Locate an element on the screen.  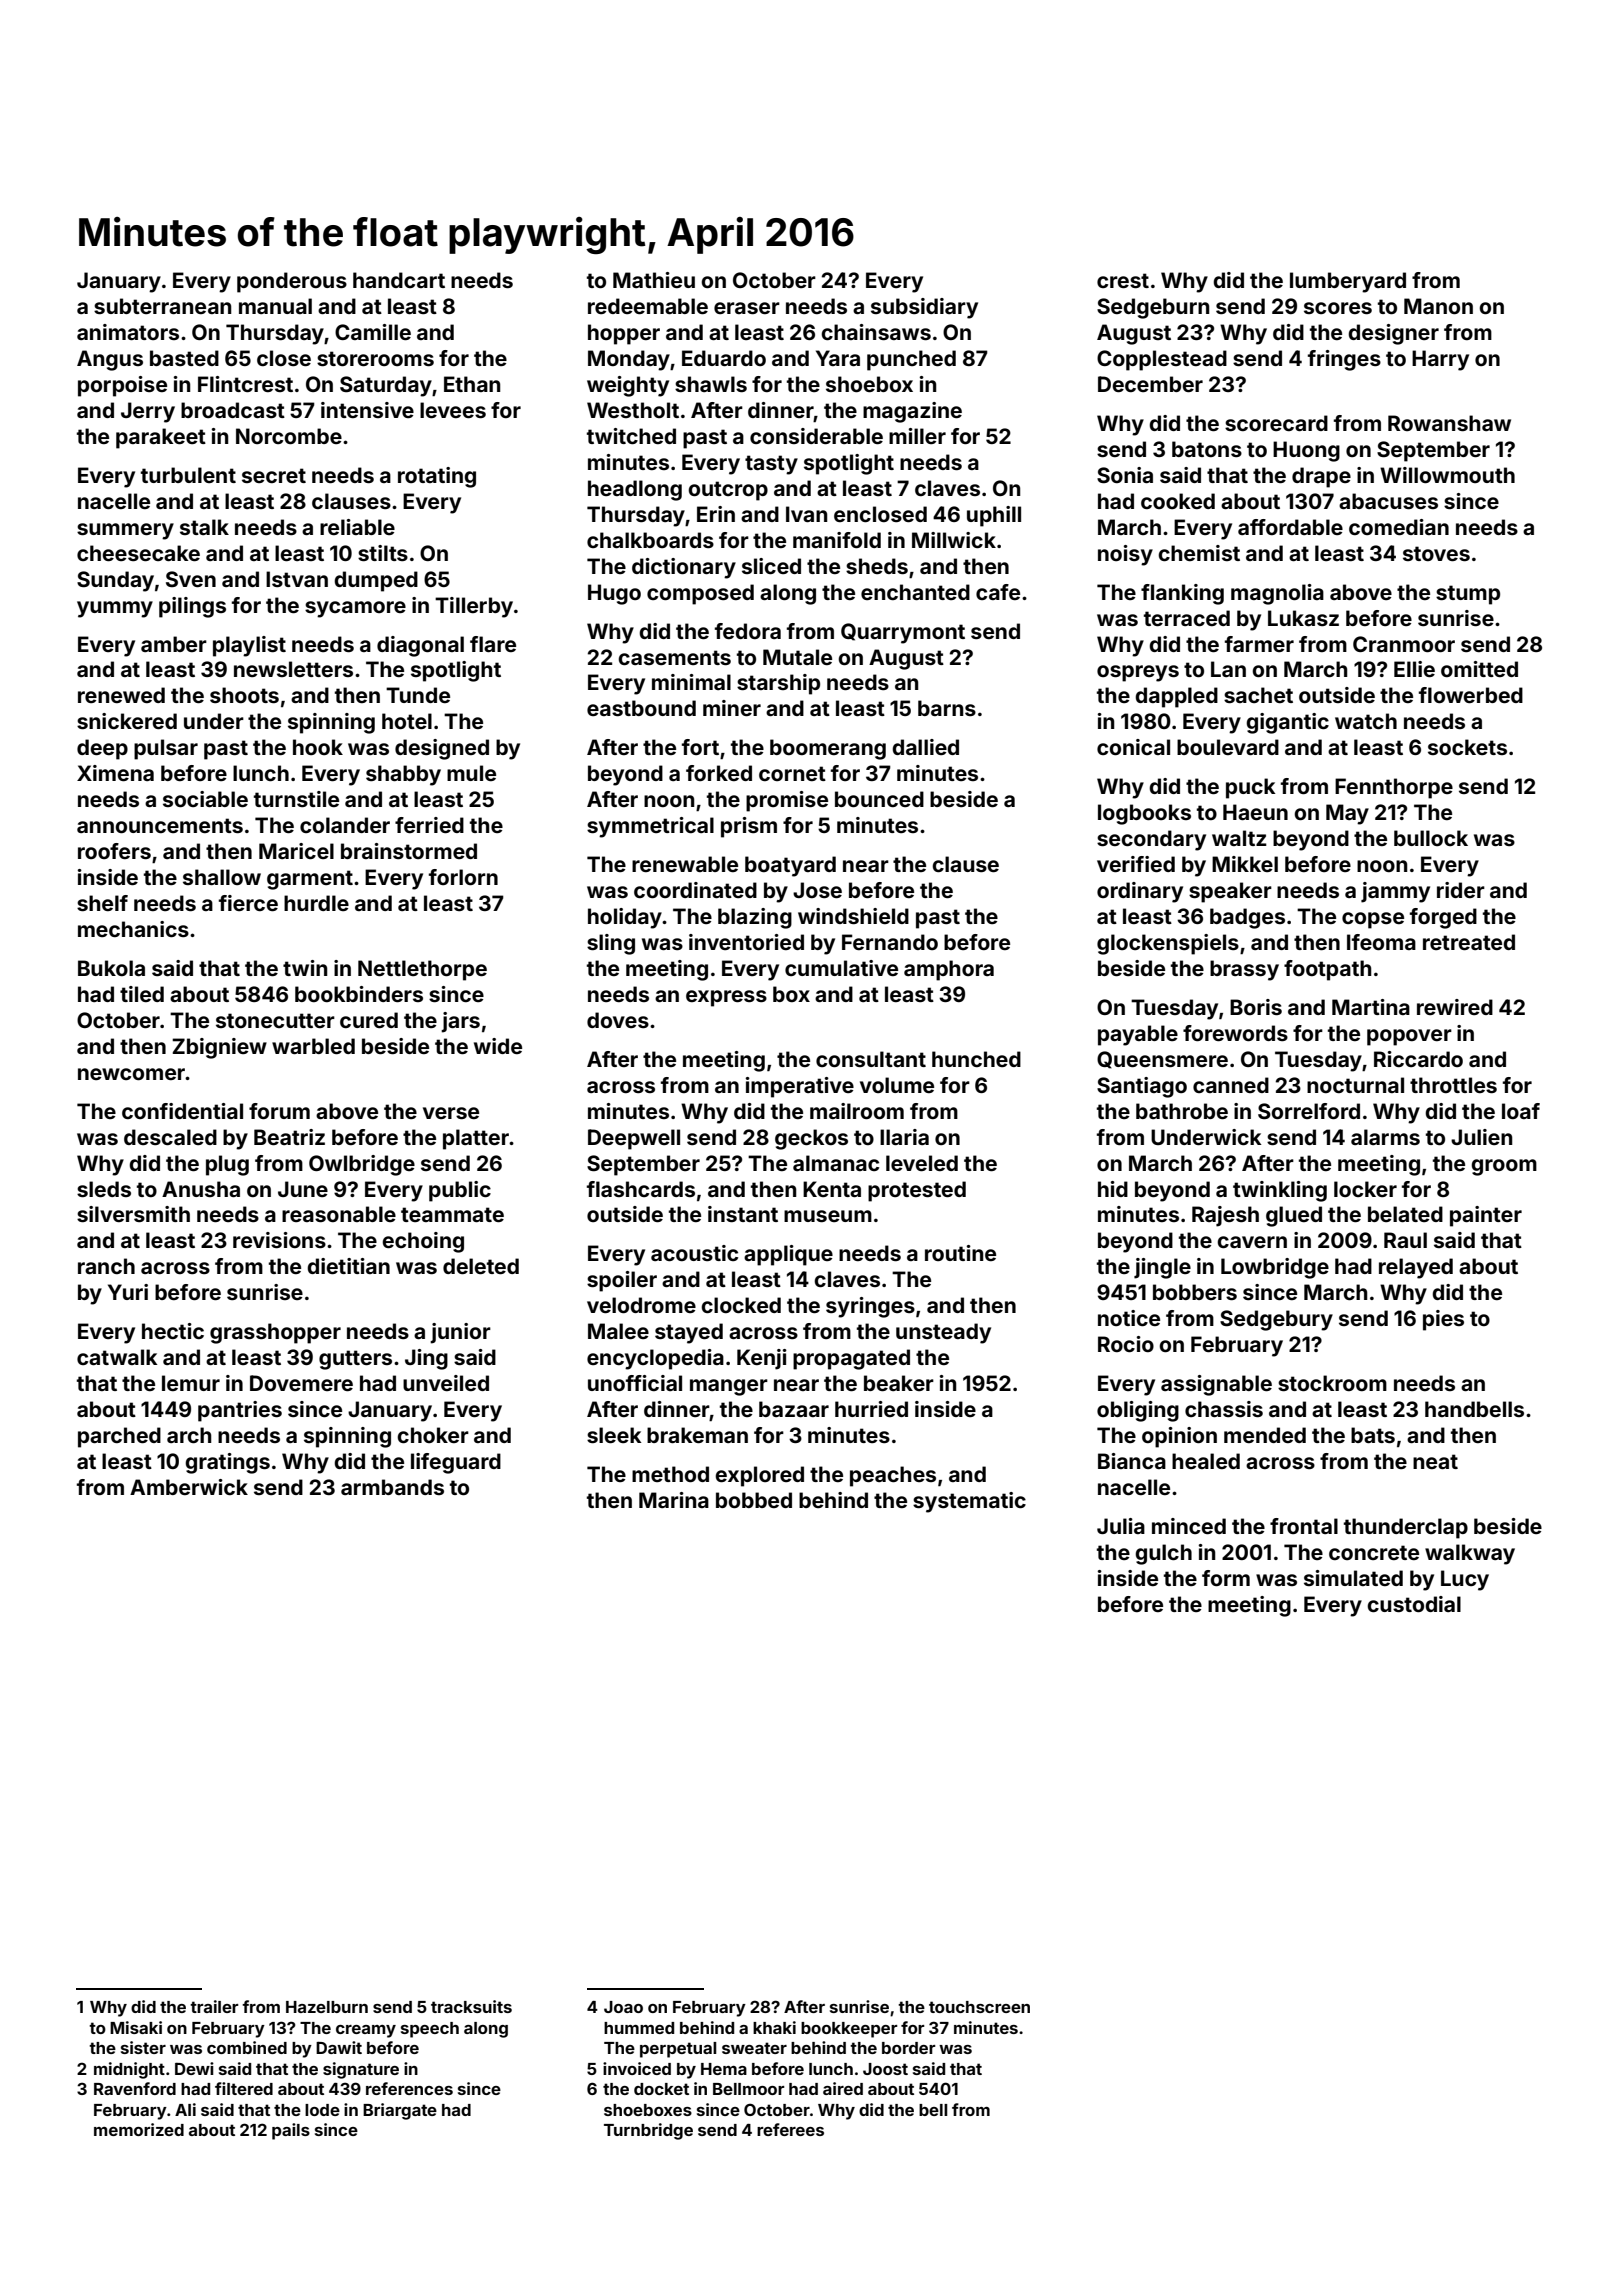
subterranean is located at coordinates (162, 306).
